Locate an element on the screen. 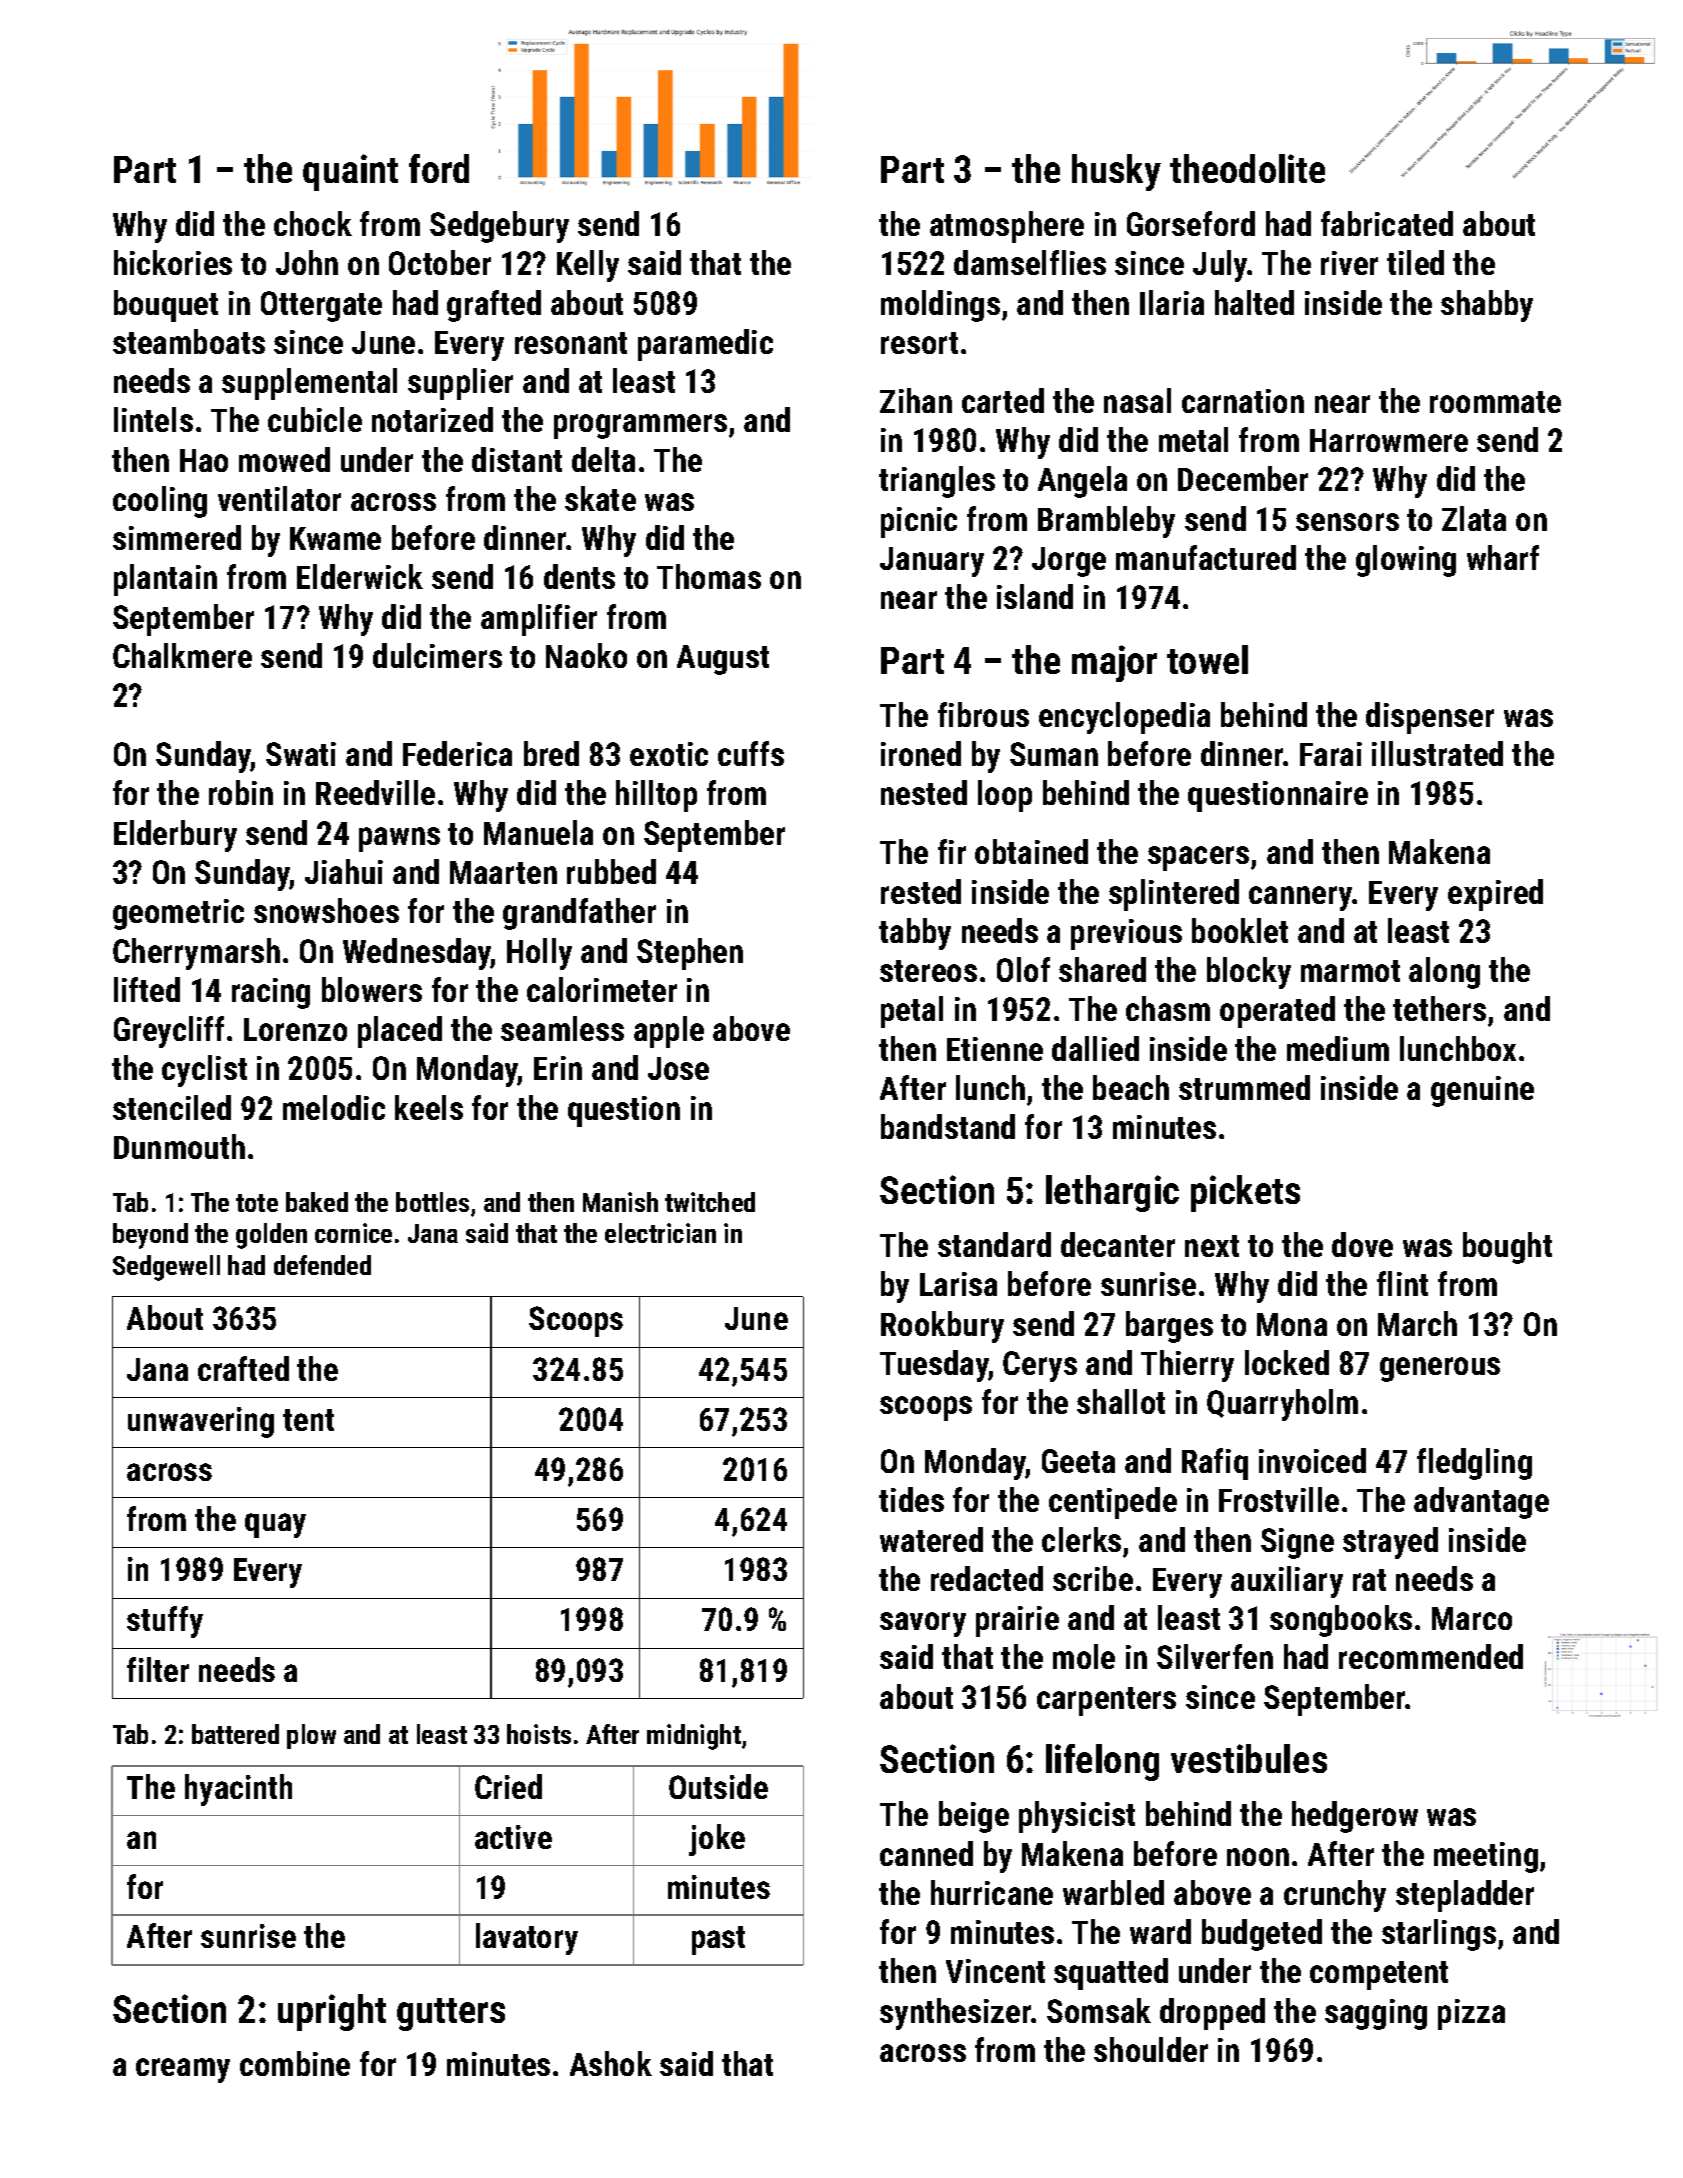 Image resolution: width=1683 pixels, height=2178 pixels. shared is located at coordinates (1102, 969).
